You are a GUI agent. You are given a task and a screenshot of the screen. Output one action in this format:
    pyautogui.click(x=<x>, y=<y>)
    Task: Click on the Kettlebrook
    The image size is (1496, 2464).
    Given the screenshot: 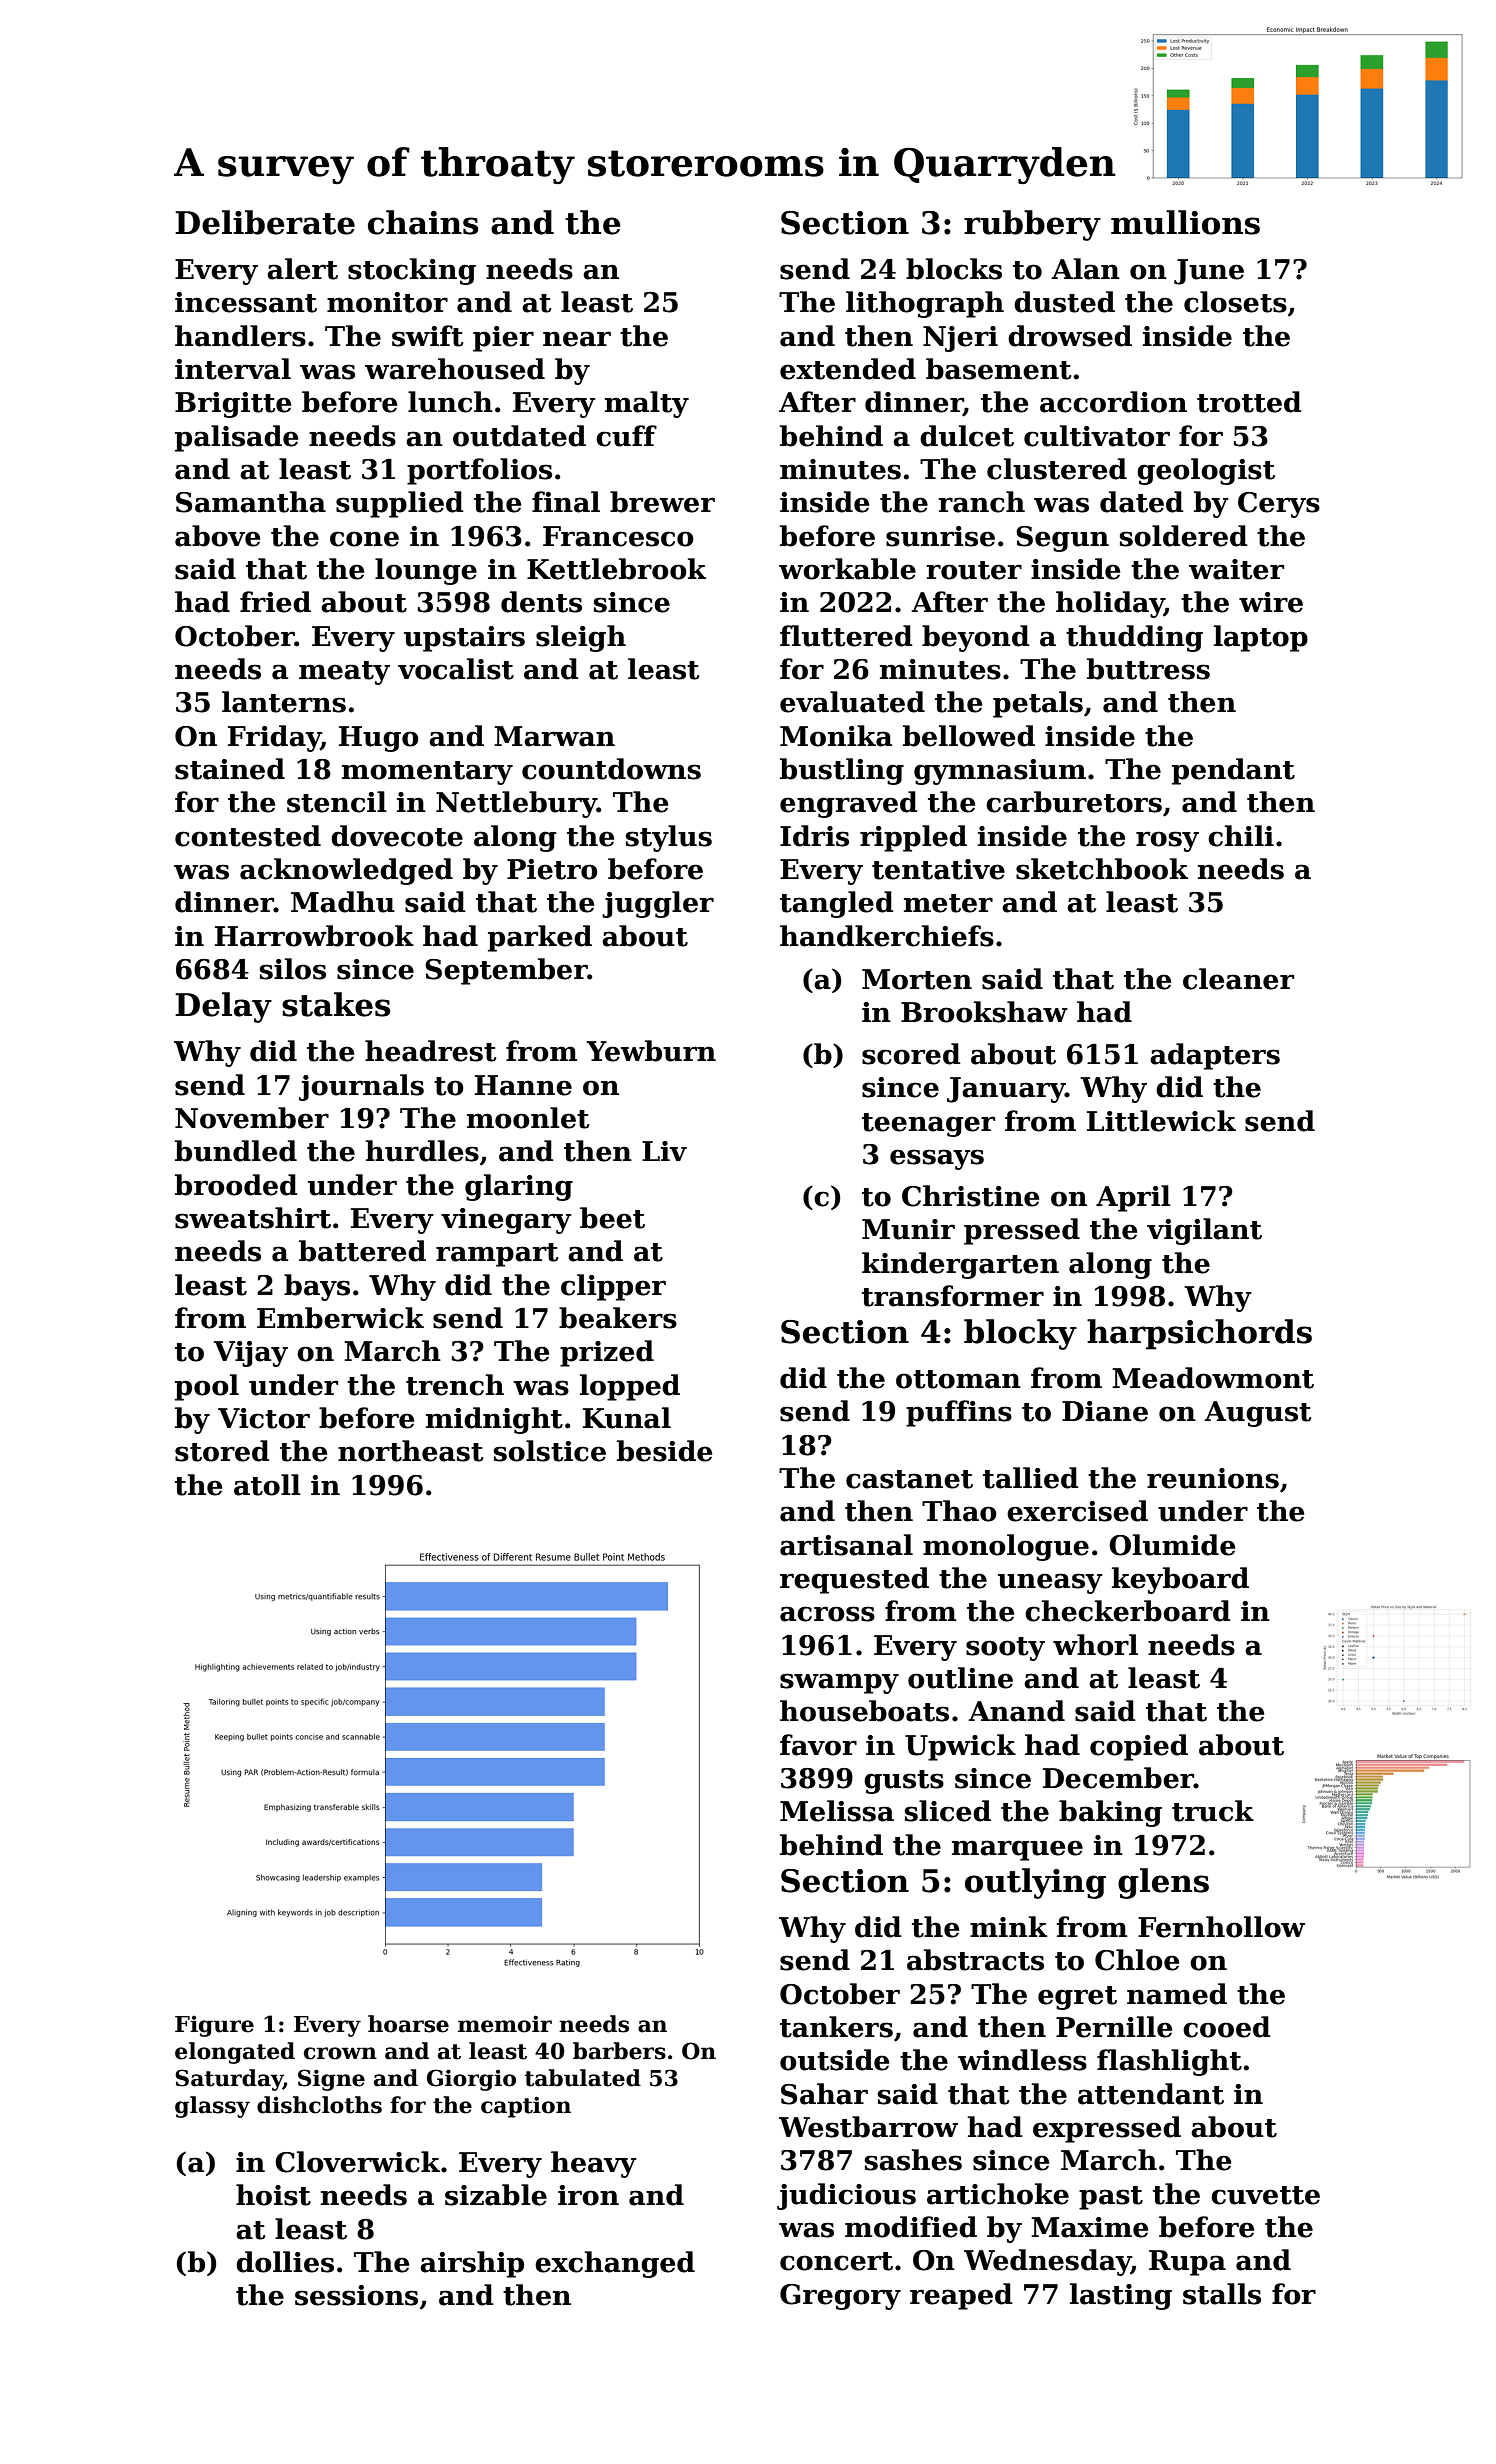 What is the action you would take?
    pyautogui.click(x=616, y=569)
